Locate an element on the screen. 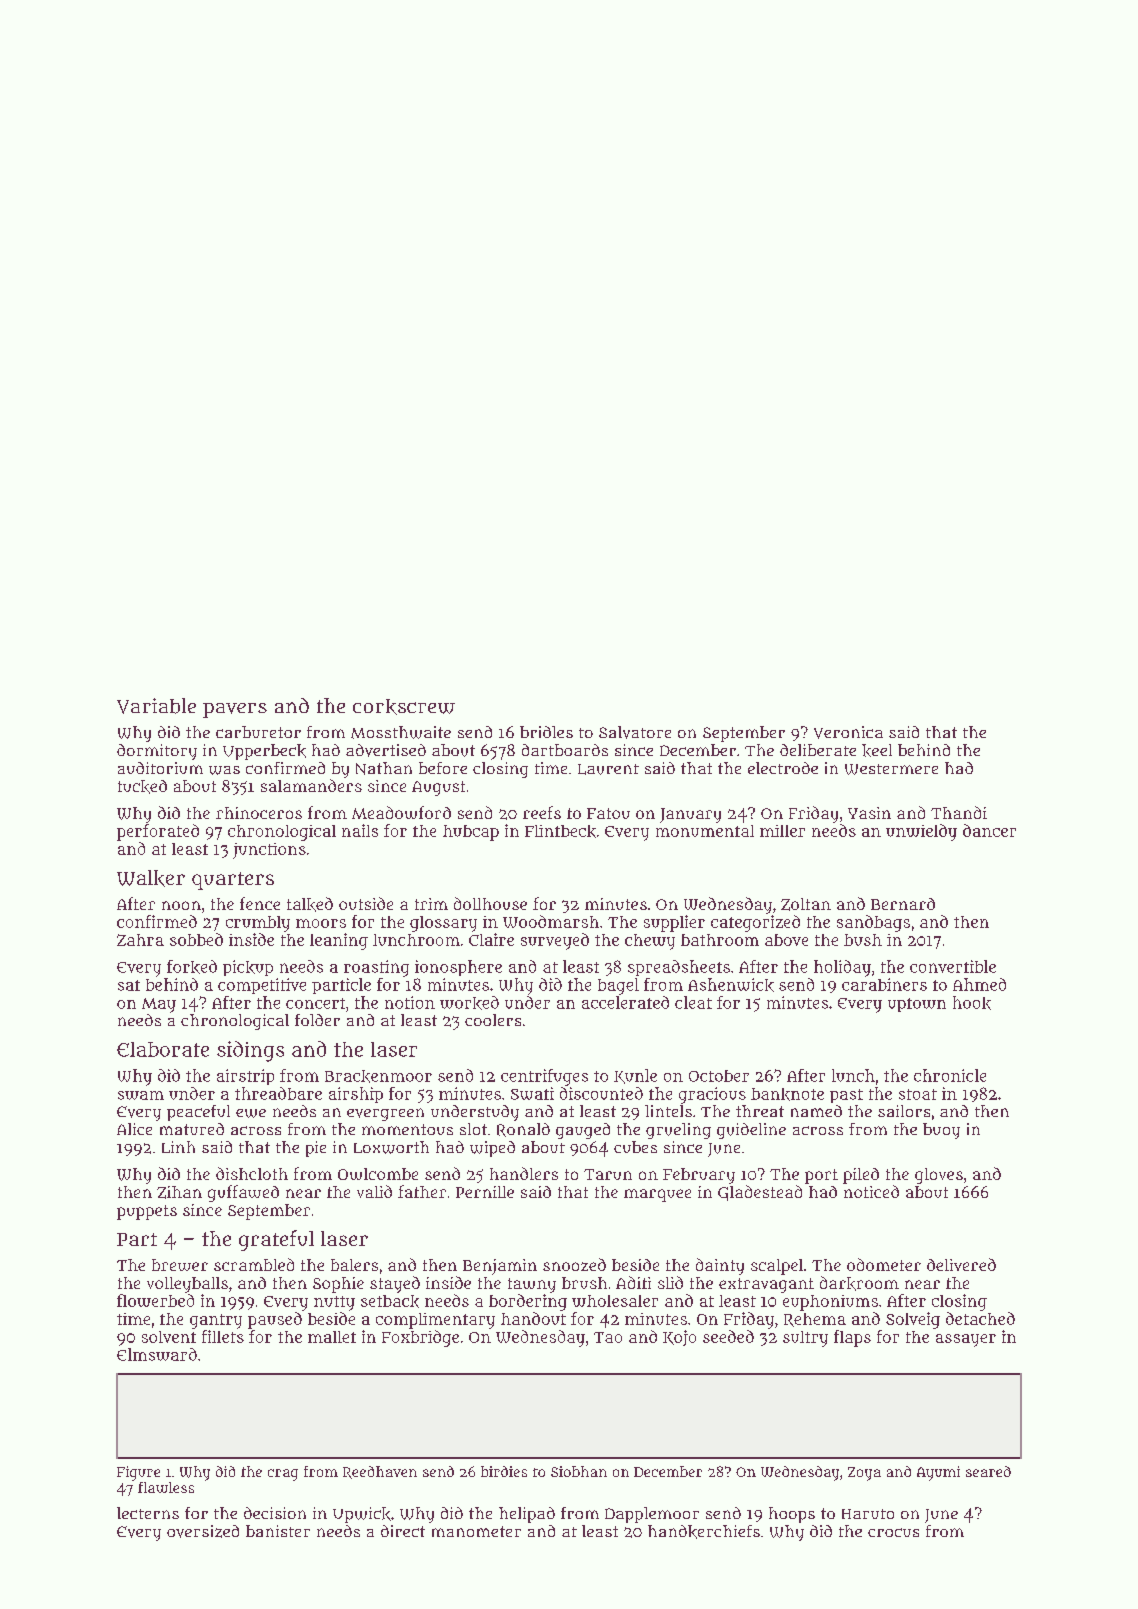 Image resolution: width=1138 pixels, height=1609 pixels. crag is located at coordinates (283, 1475).
